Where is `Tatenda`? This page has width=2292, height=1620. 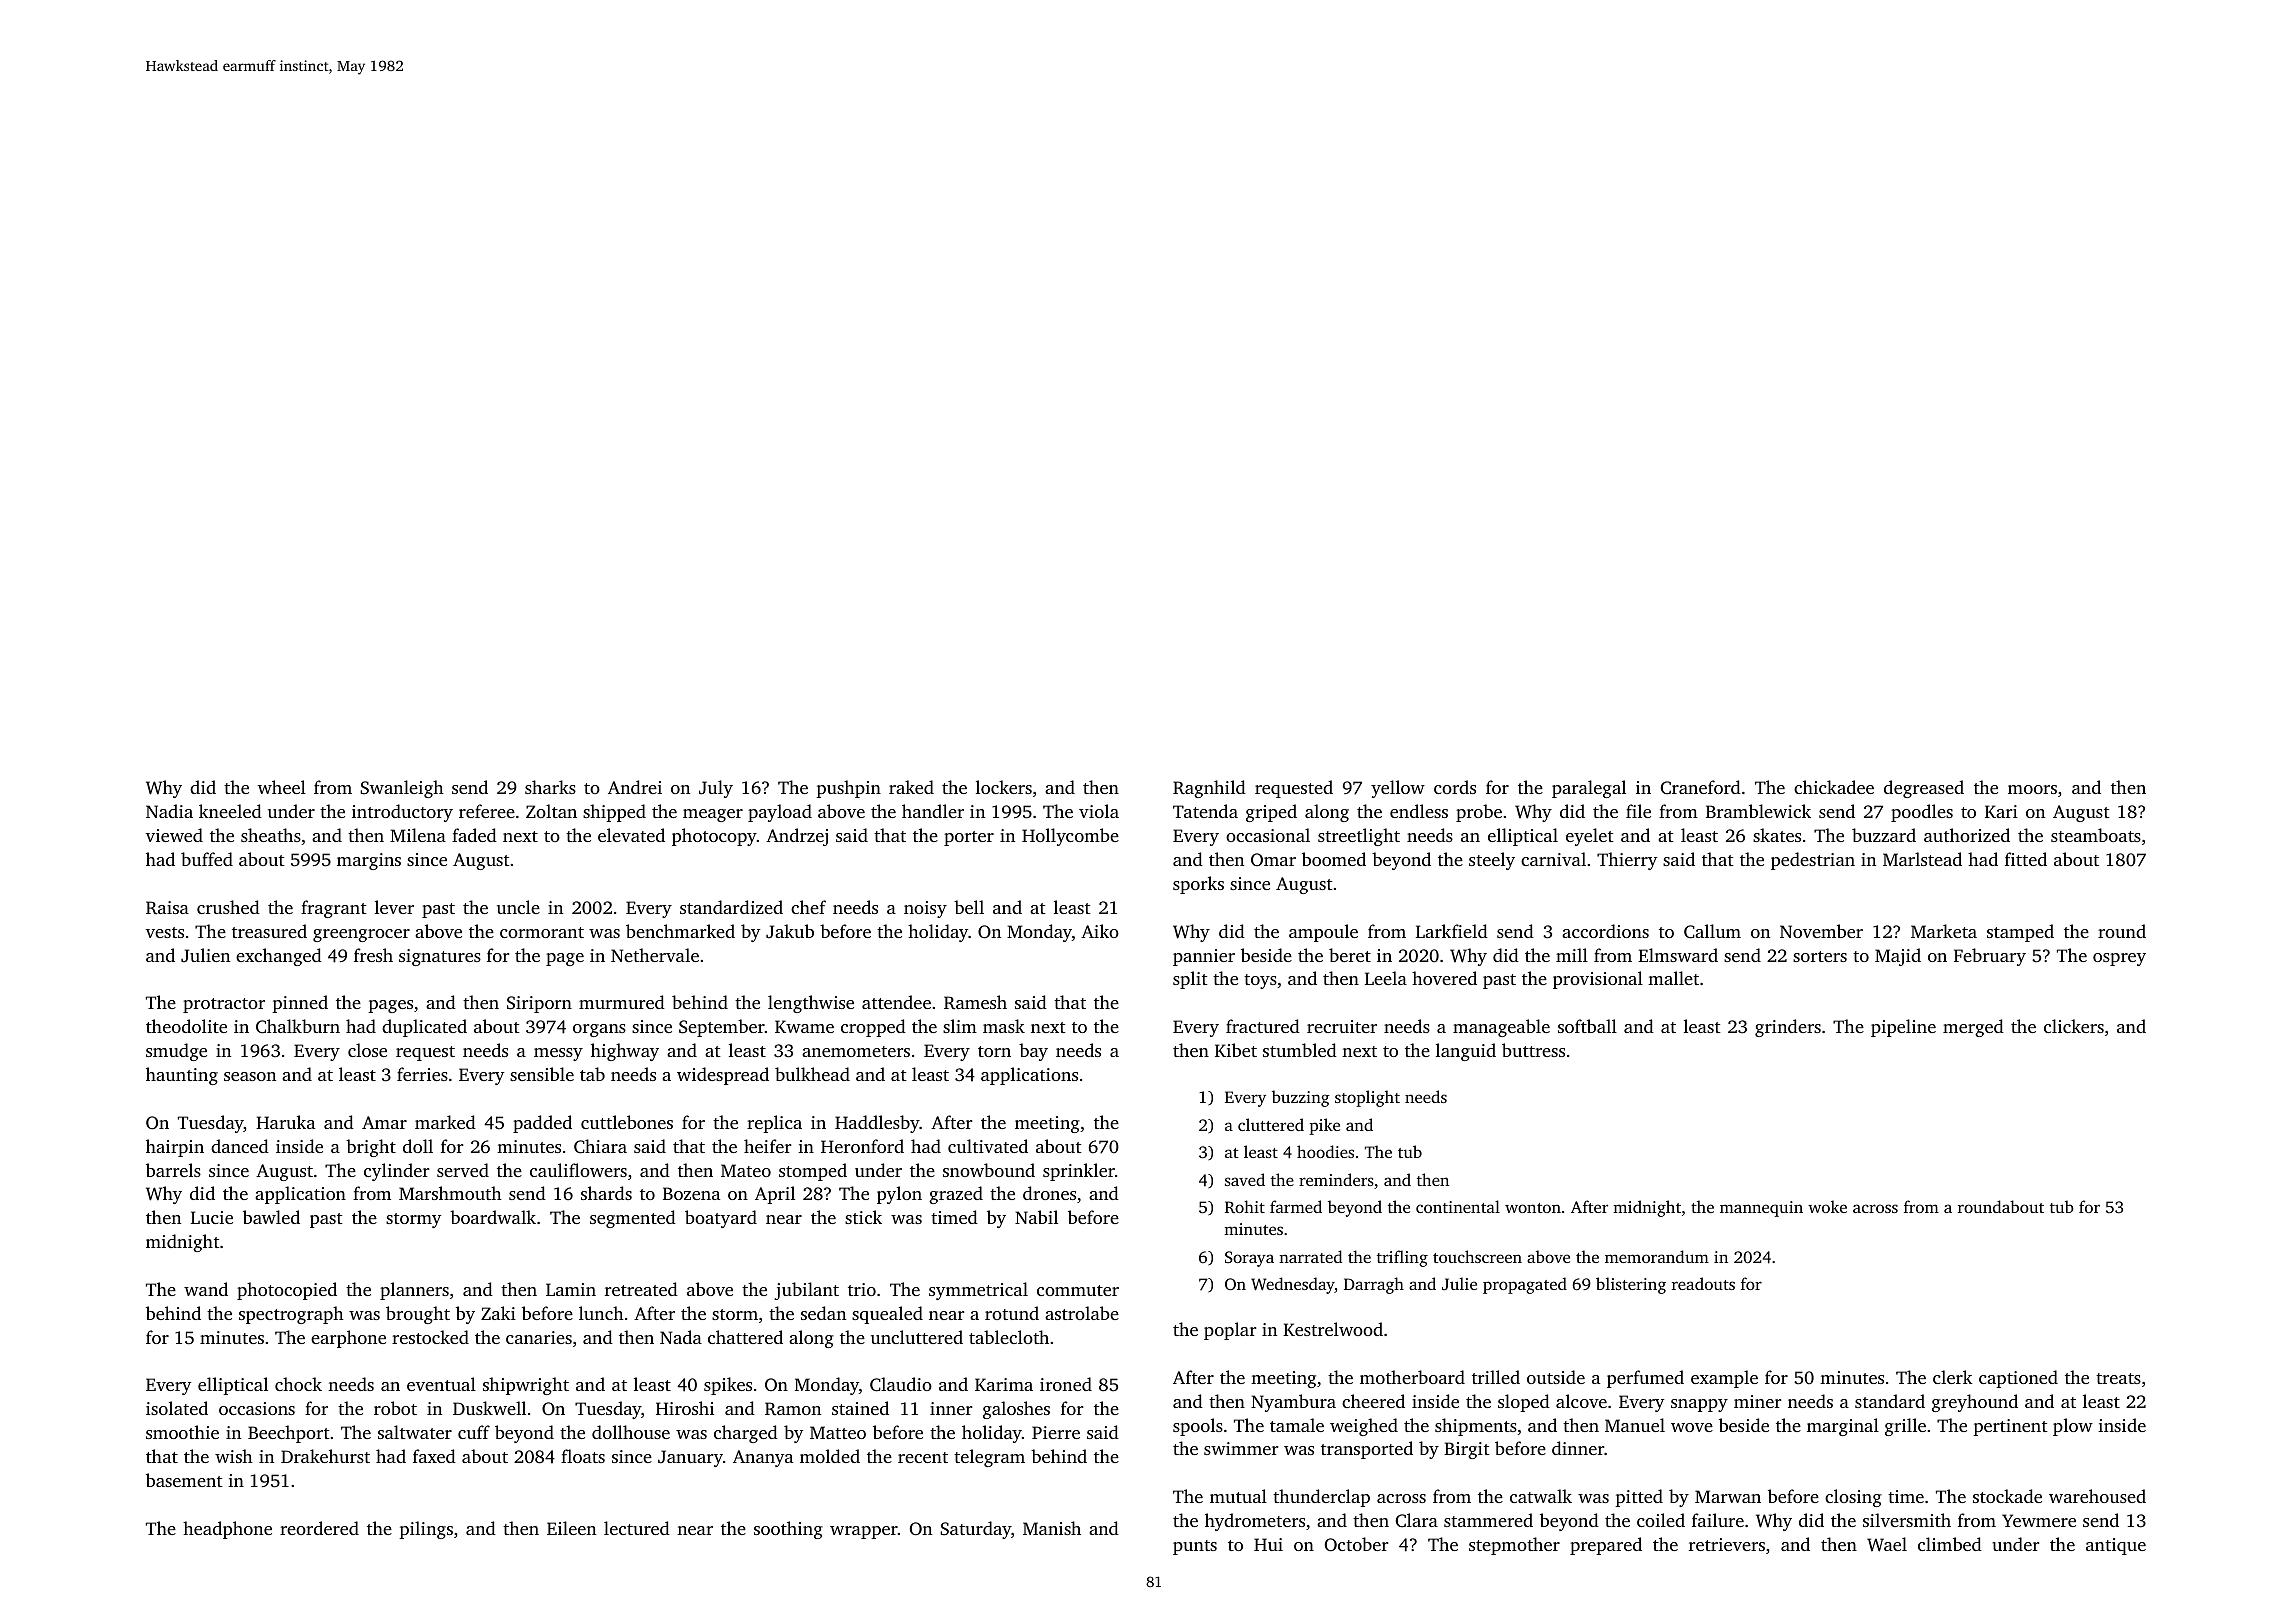 Tatenda is located at coordinates (1205, 811).
